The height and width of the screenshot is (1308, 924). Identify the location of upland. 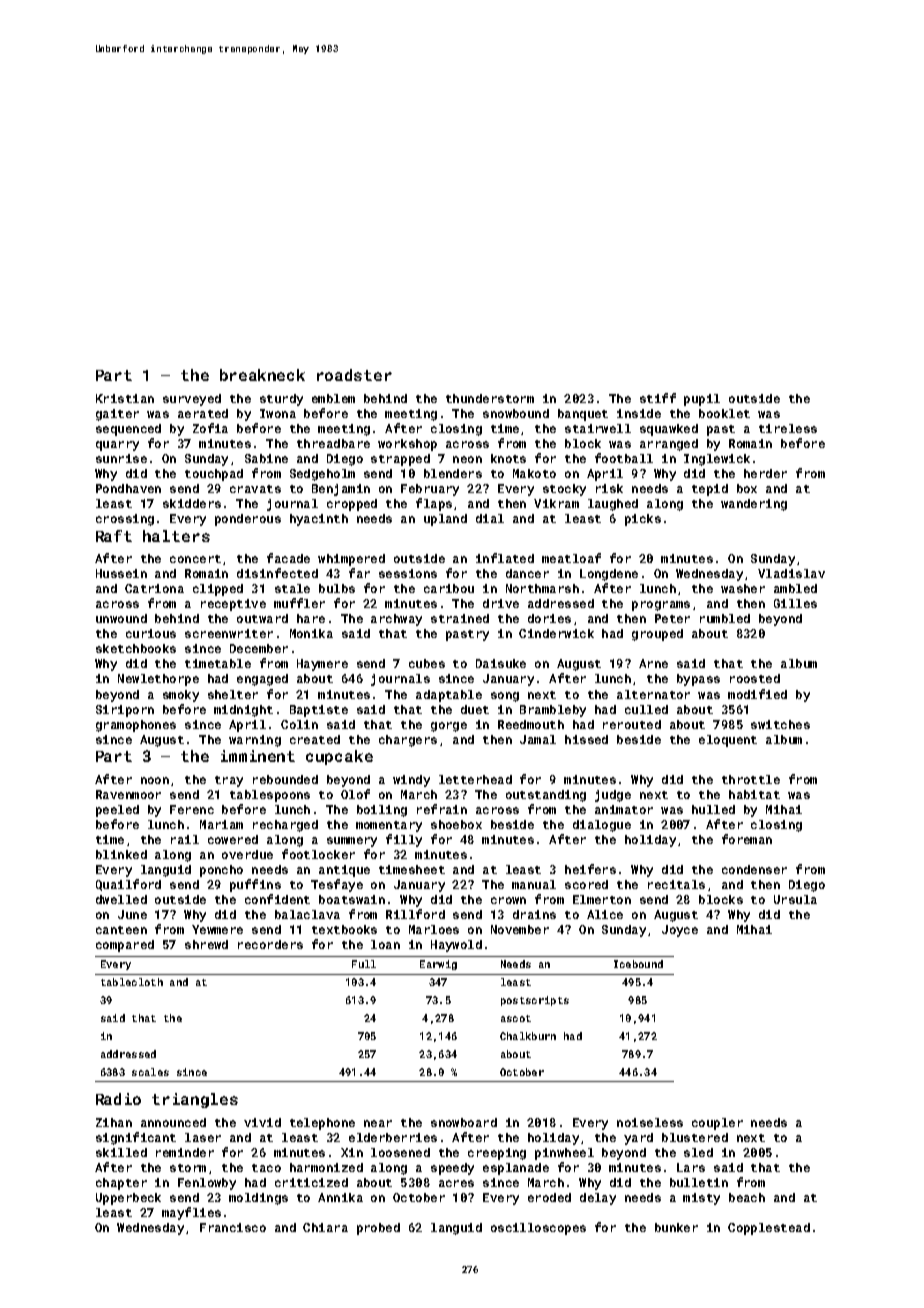
(445, 520).
